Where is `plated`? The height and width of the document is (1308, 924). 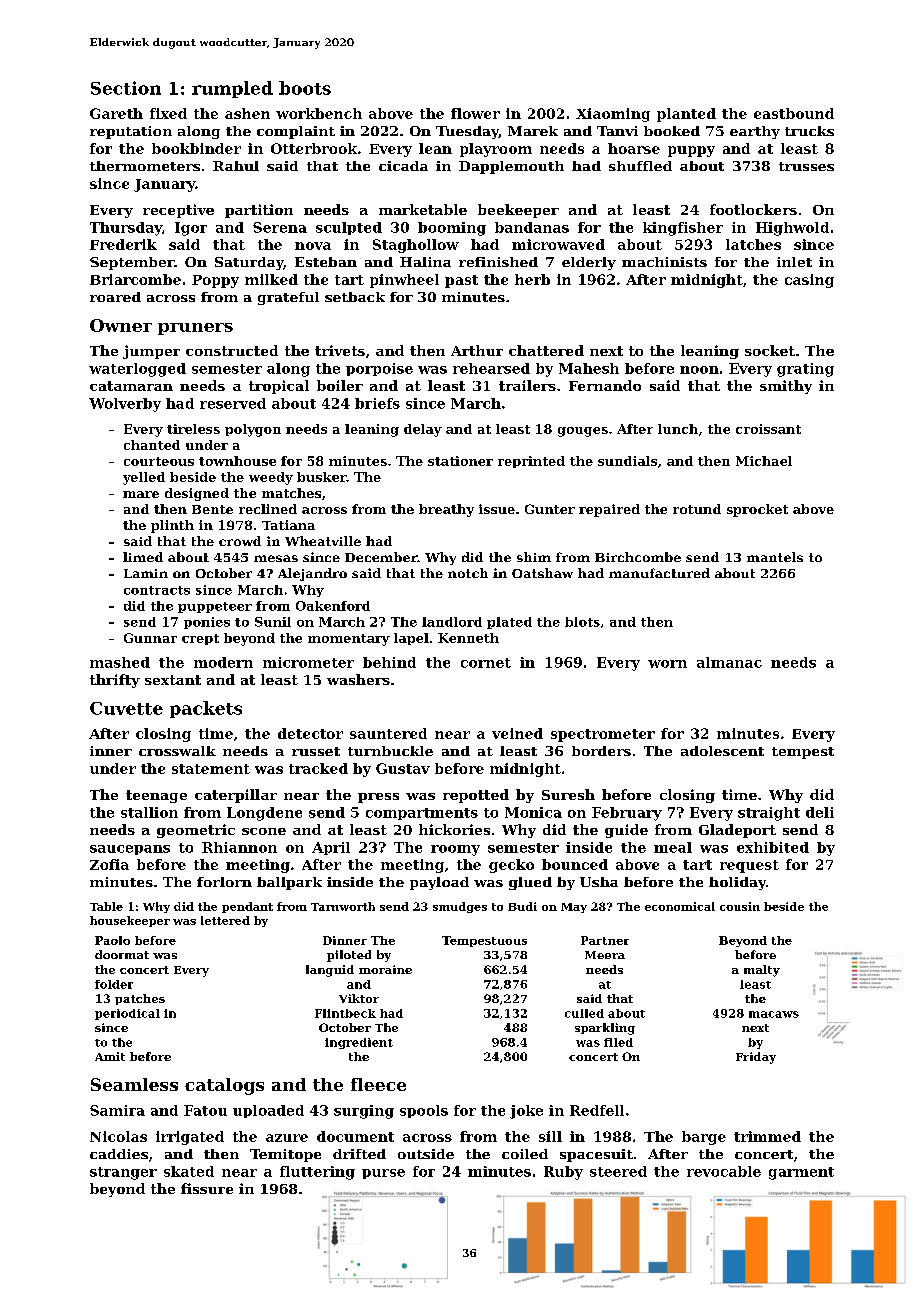 plated is located at coordinates (509, 623).
